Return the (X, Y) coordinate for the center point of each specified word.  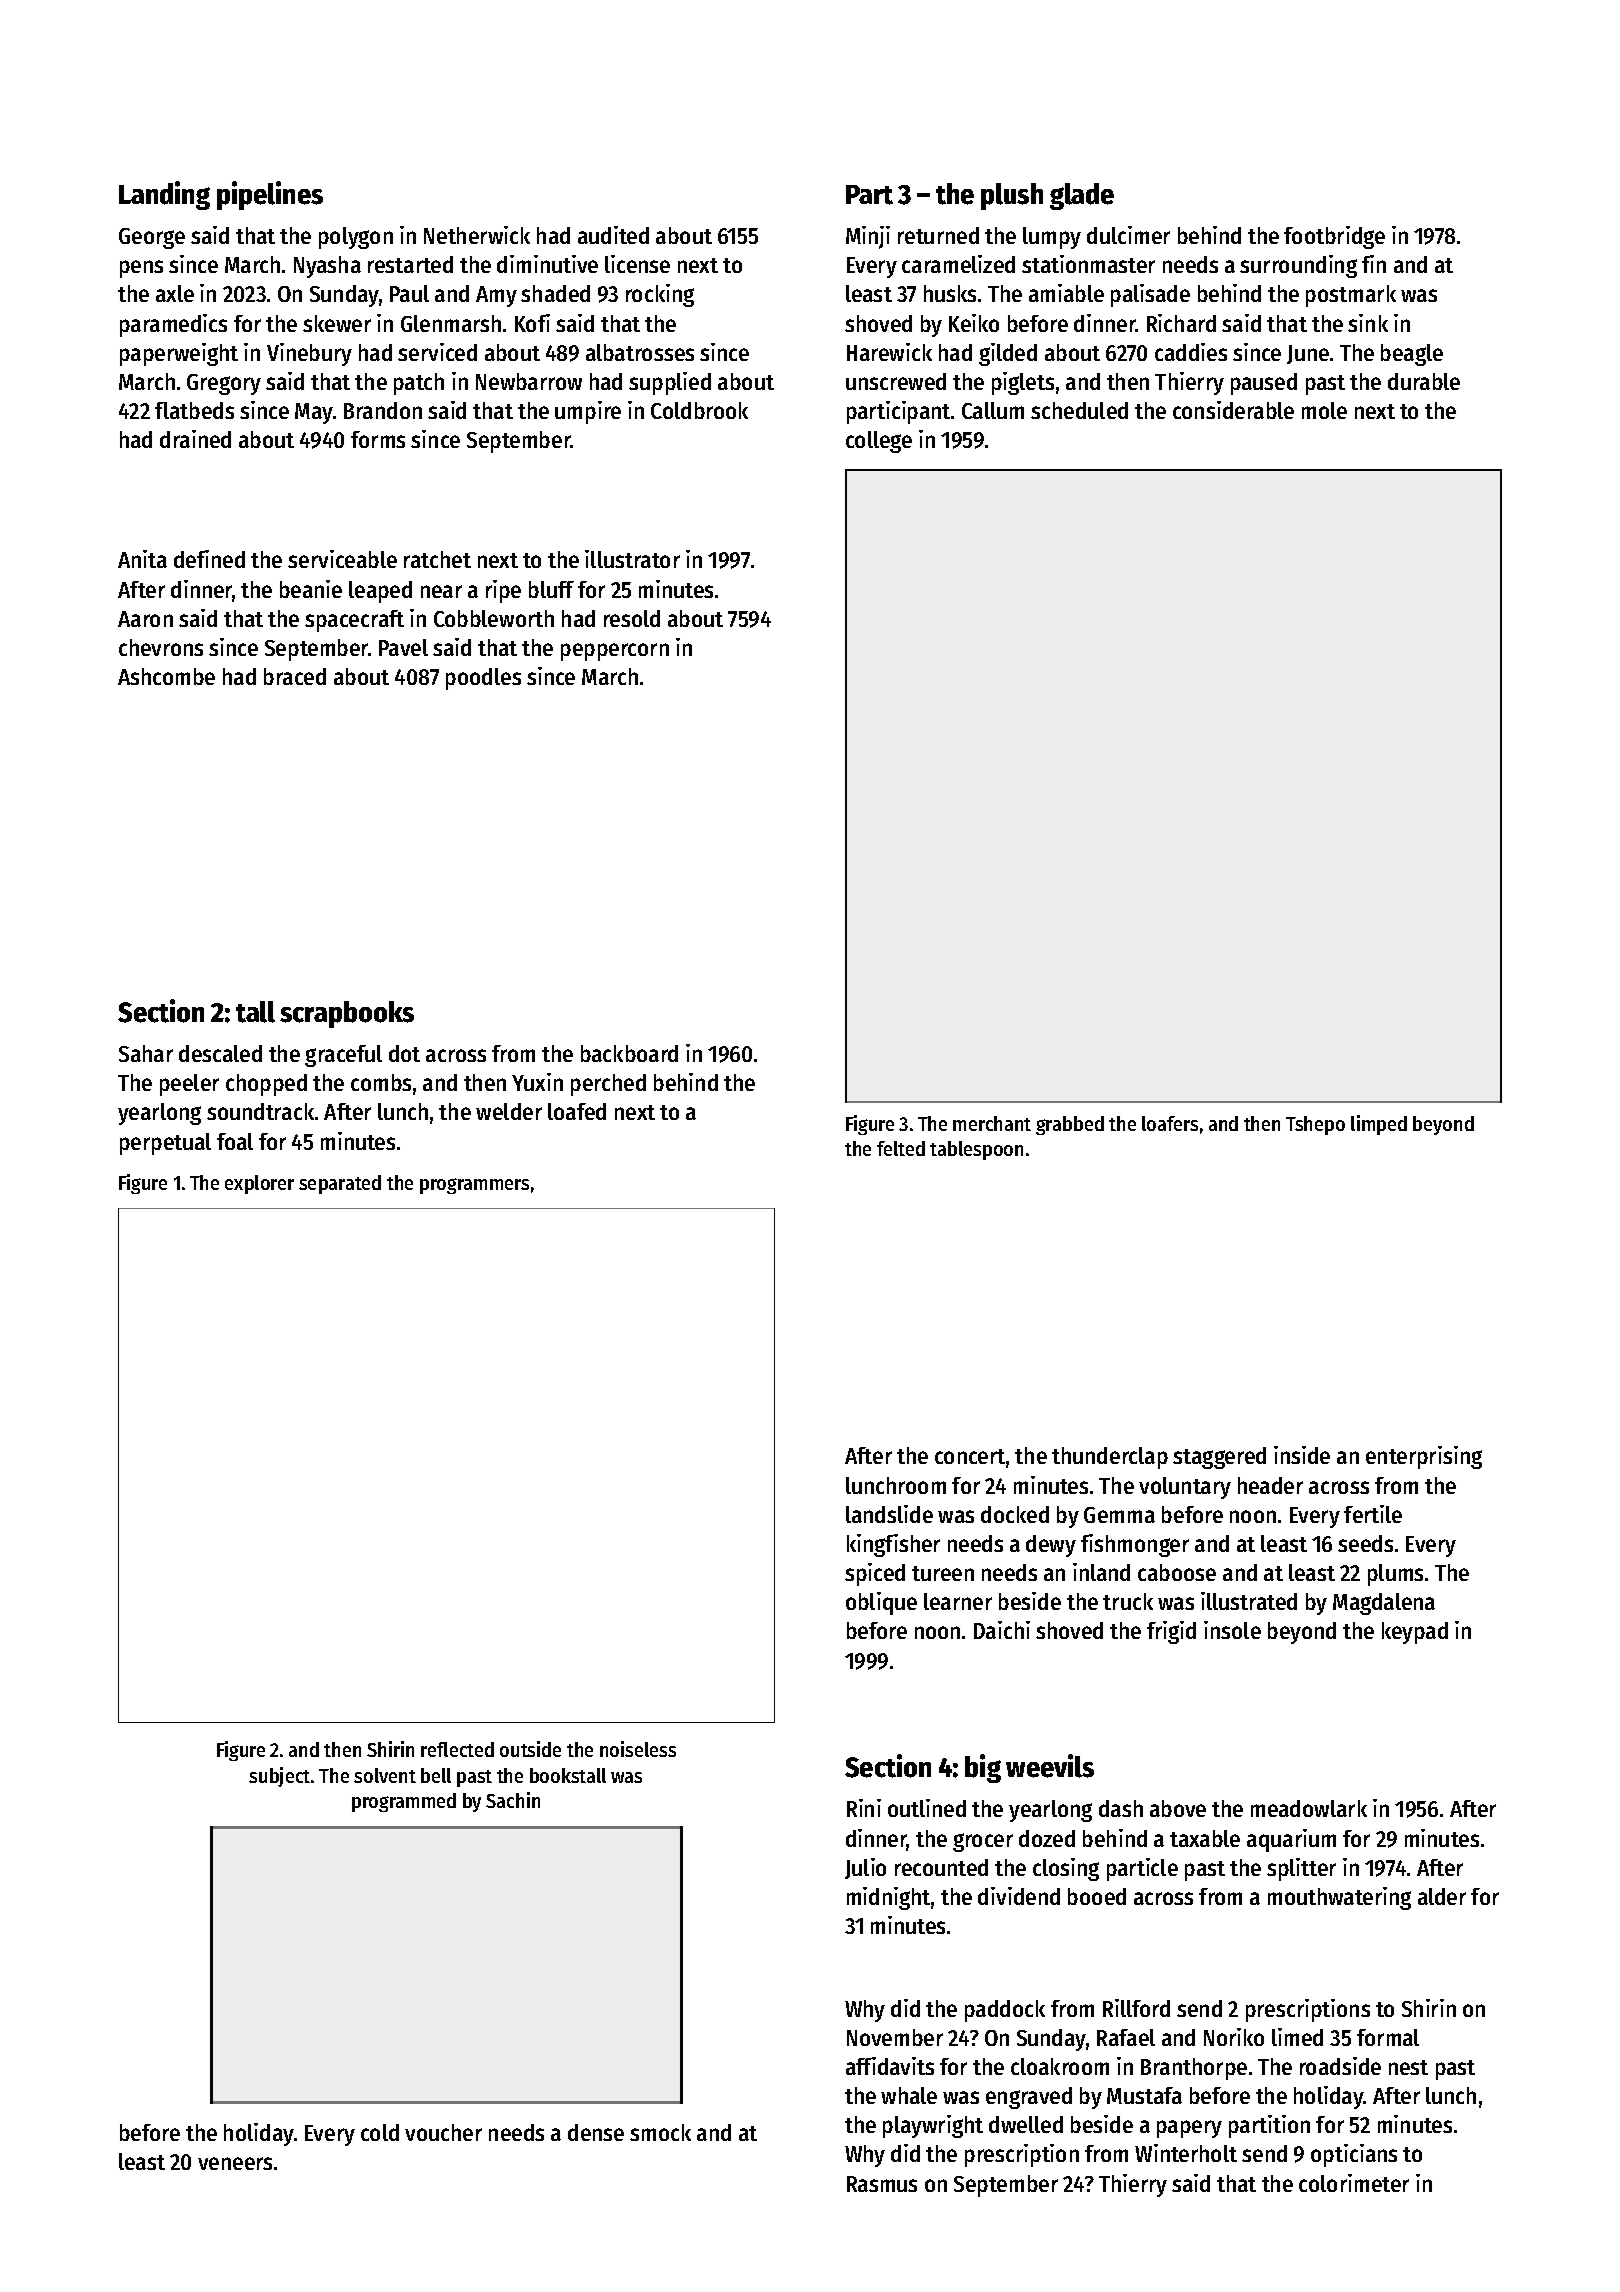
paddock (1005, 2011)
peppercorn (615, 652)
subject (279, 1777)
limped (1379, 1125)
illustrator (632, 559)
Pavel (403, 647)
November (895, 2037)
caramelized (958, 264)
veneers (235, 2163)
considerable (1233, 410)
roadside (1340, 2066)
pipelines (270, 195)
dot (404, 1053)
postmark (1351, 296)
